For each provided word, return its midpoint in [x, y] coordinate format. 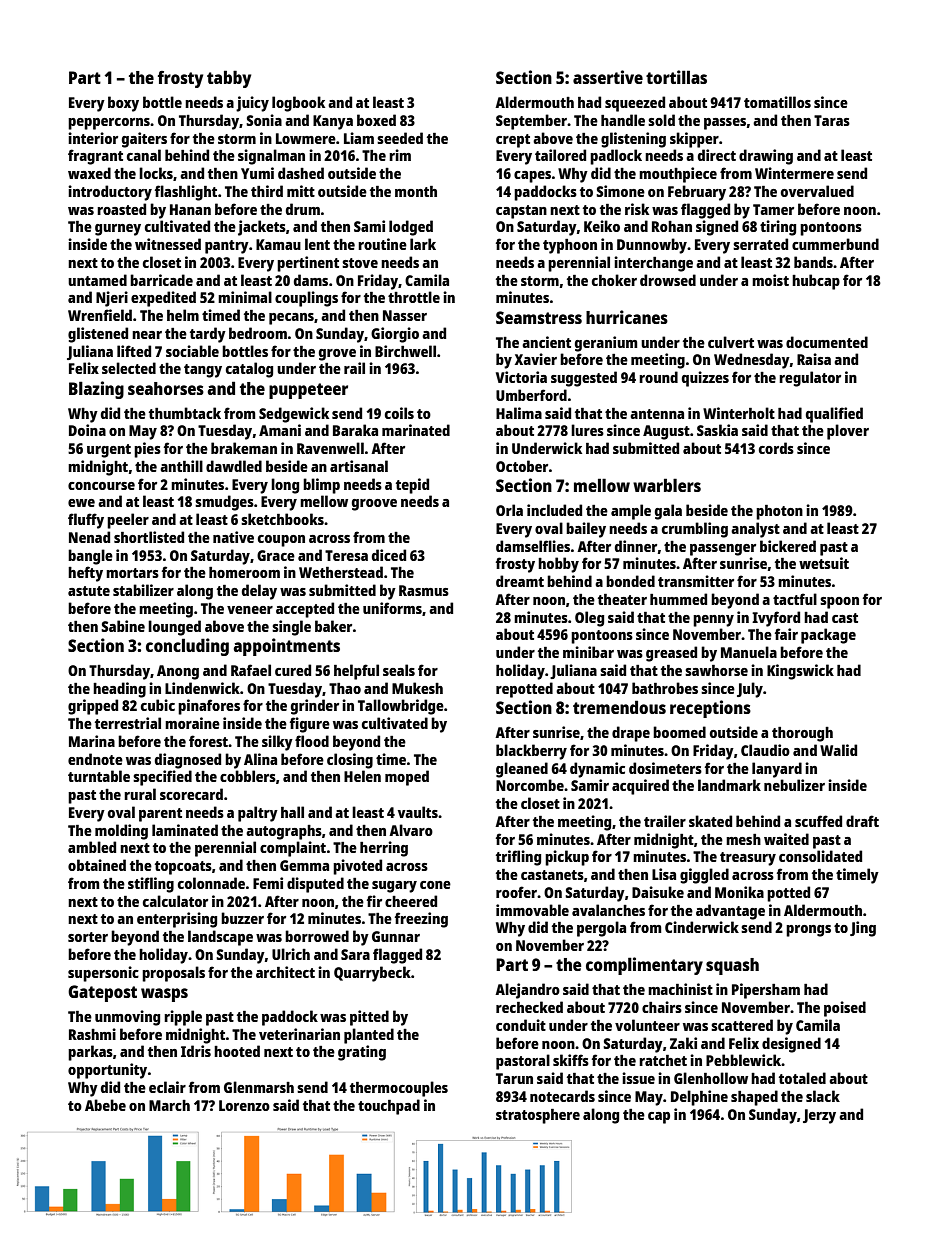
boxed [376, 120]
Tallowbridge [401, 707]
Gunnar [396, 936]
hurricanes [627, 317]
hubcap [816, 282]
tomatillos [777, 102]
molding [121, 832]
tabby [229, 79]
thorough [802, 734]
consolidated [820, 856]
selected [129, 368]
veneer [250, 610]
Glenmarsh [259, 1087]
